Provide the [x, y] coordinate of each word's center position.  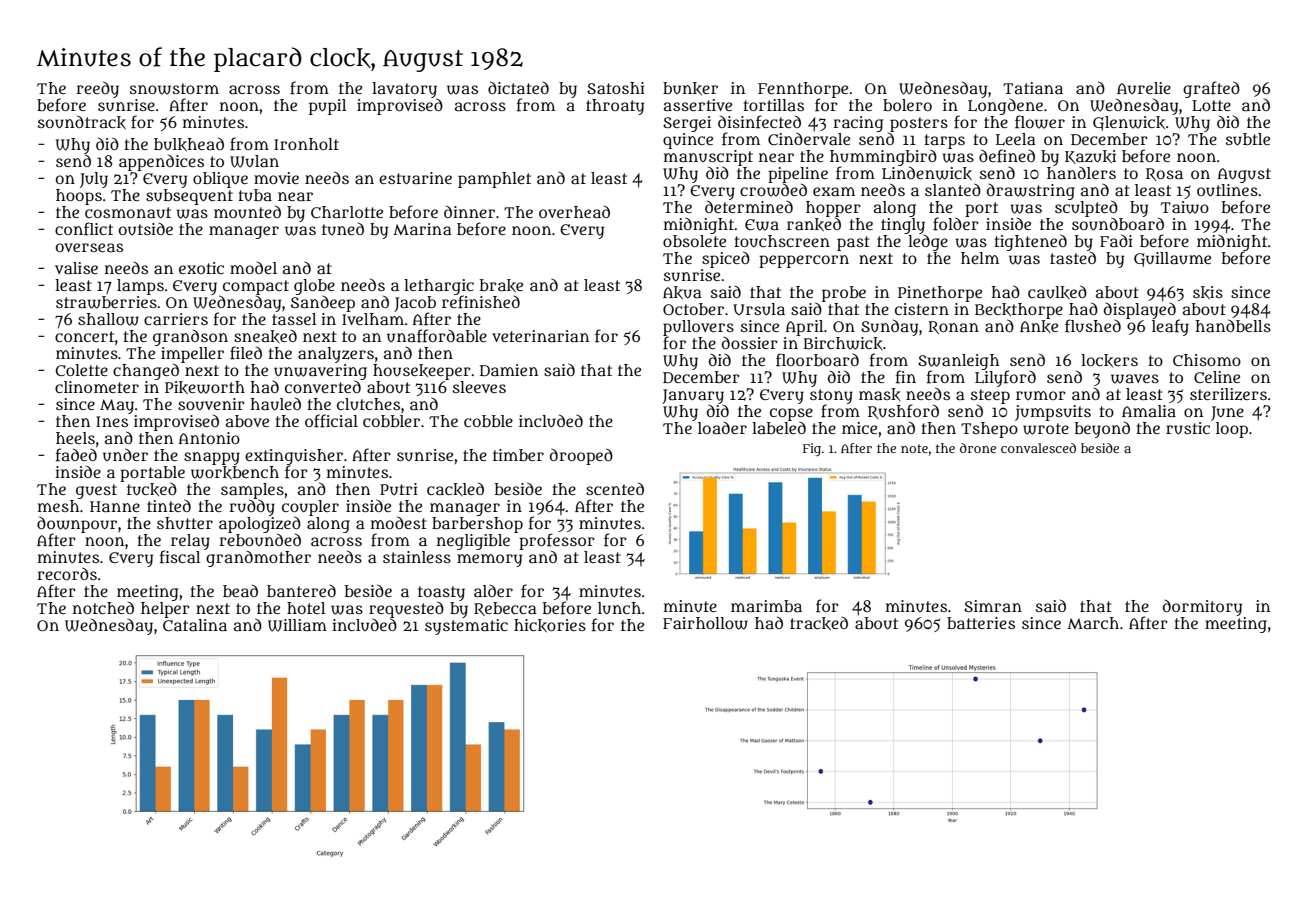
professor [557, 541]
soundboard [1118, 224]
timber [518, 455]
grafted [1211, 89]
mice [859, 428]
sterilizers [1228, 394]
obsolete [694, 241]
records [67, 573]
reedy [97, 89]
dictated [518, 87]
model [253, 267]
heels [75, 438]
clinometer [97, 387]
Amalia [1149, 411]
